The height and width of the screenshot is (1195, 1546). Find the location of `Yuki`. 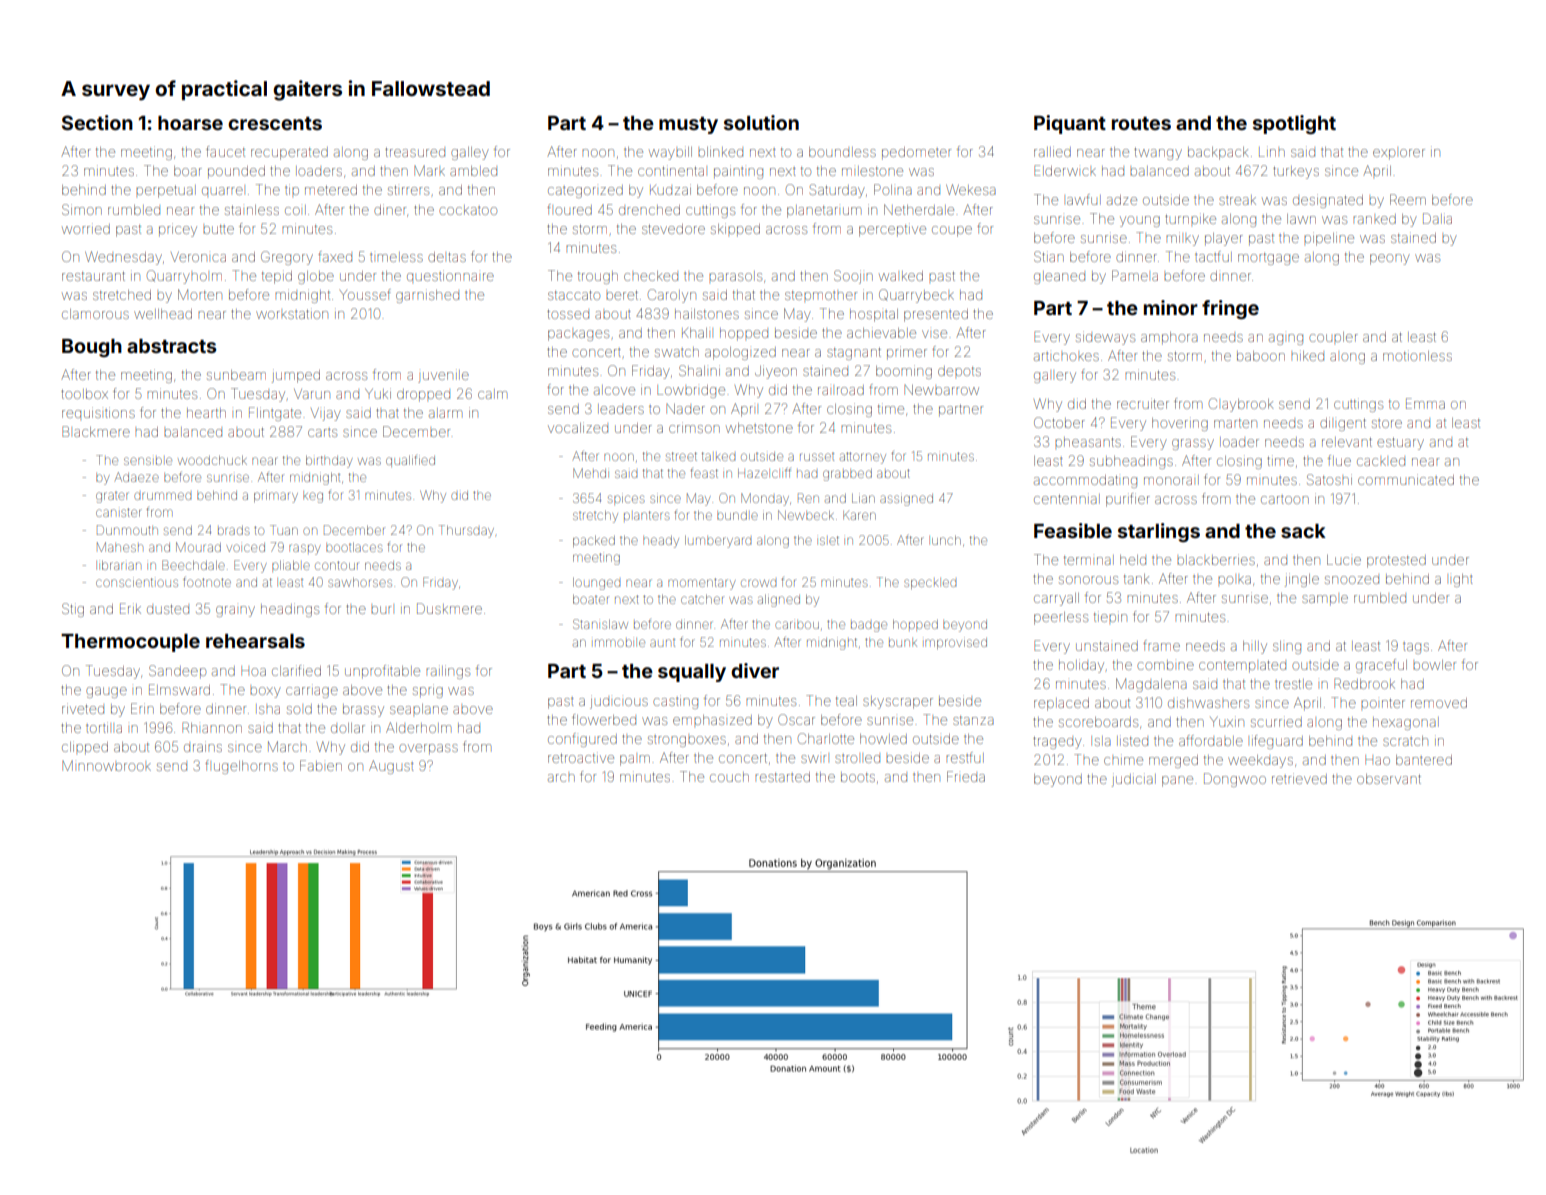

Yuki is located at coordinates (378, 394).
